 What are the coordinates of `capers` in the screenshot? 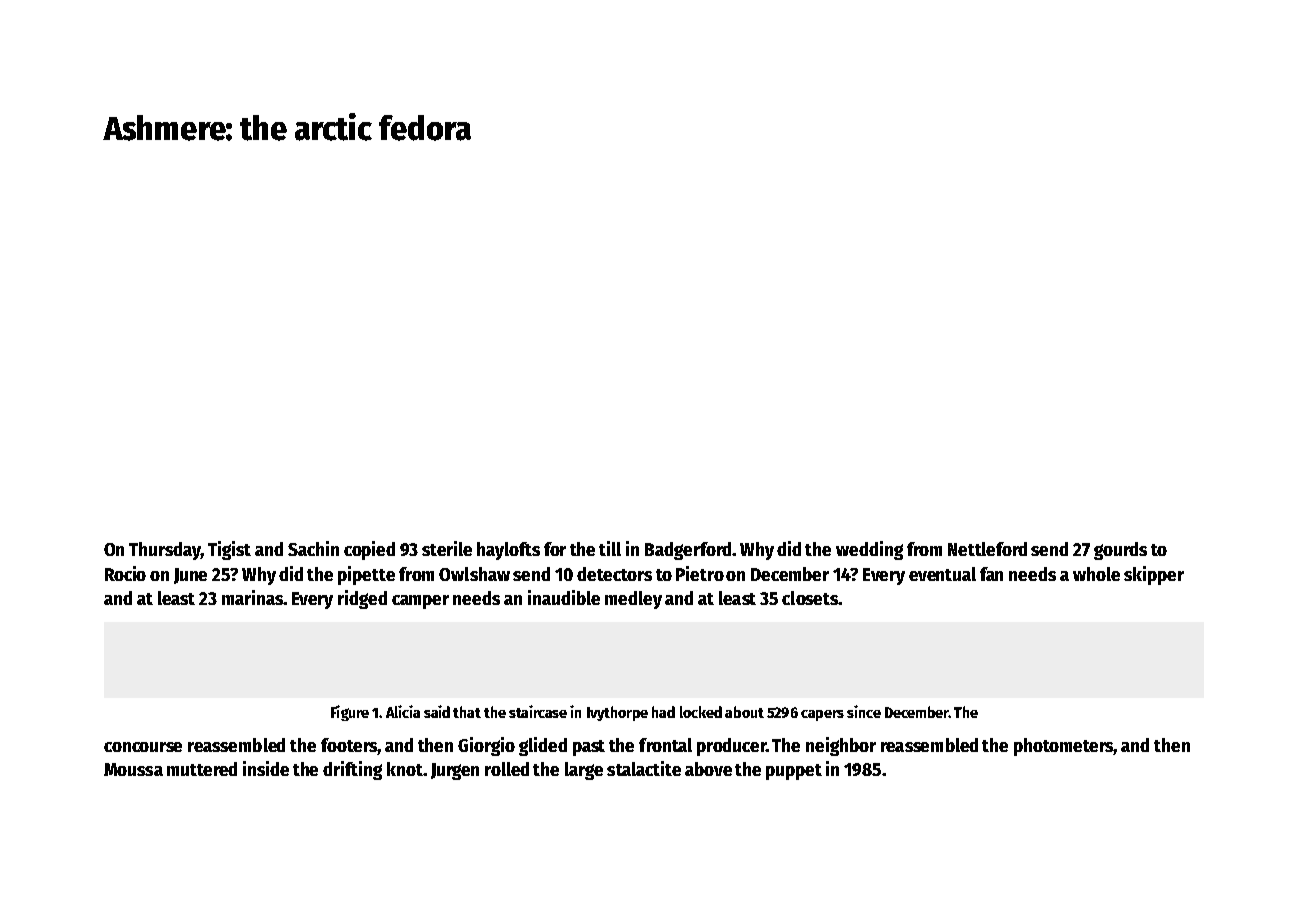 It's located at (822, 715).
